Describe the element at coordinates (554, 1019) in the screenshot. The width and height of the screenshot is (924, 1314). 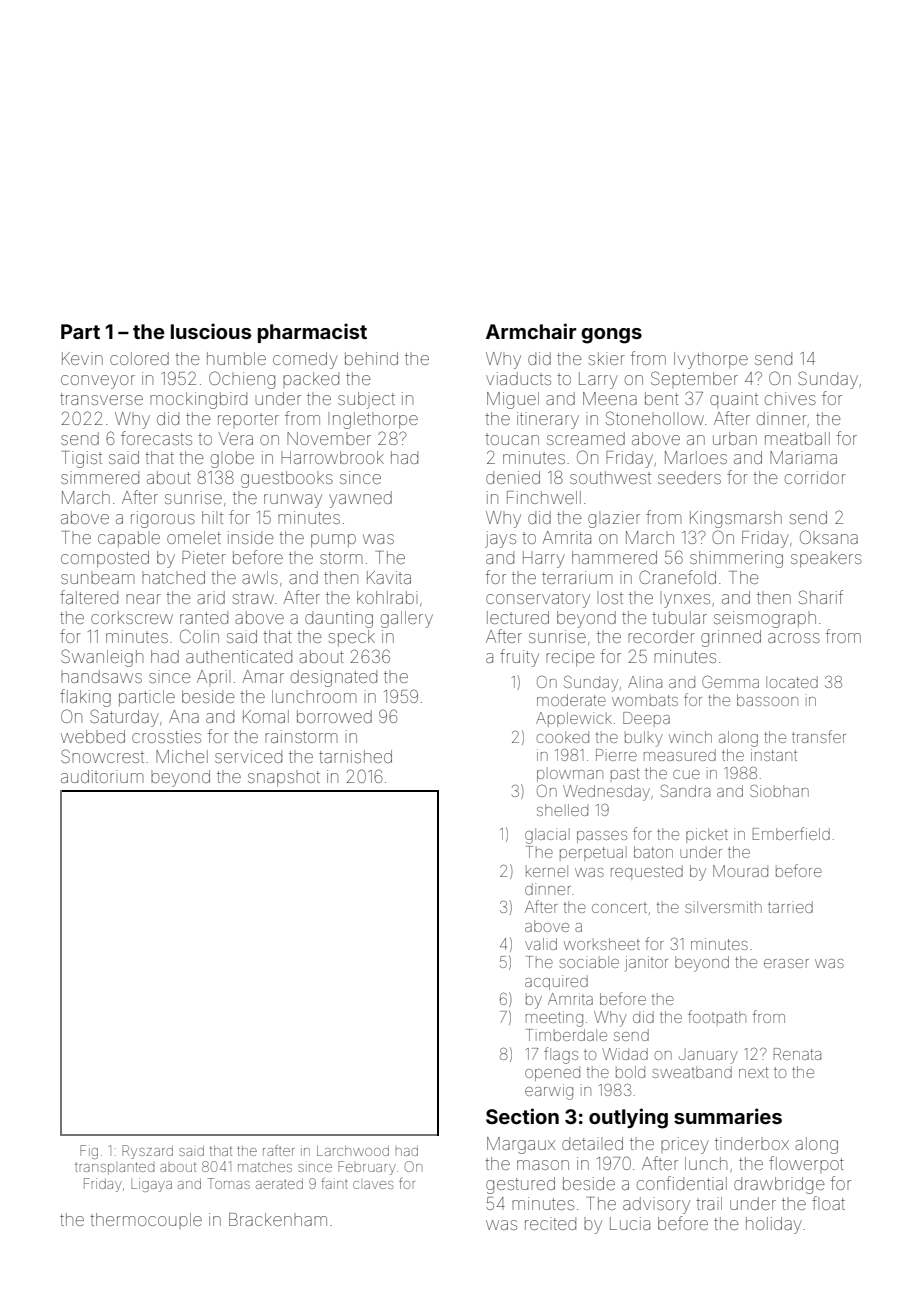
I see `meeting` at that location.
